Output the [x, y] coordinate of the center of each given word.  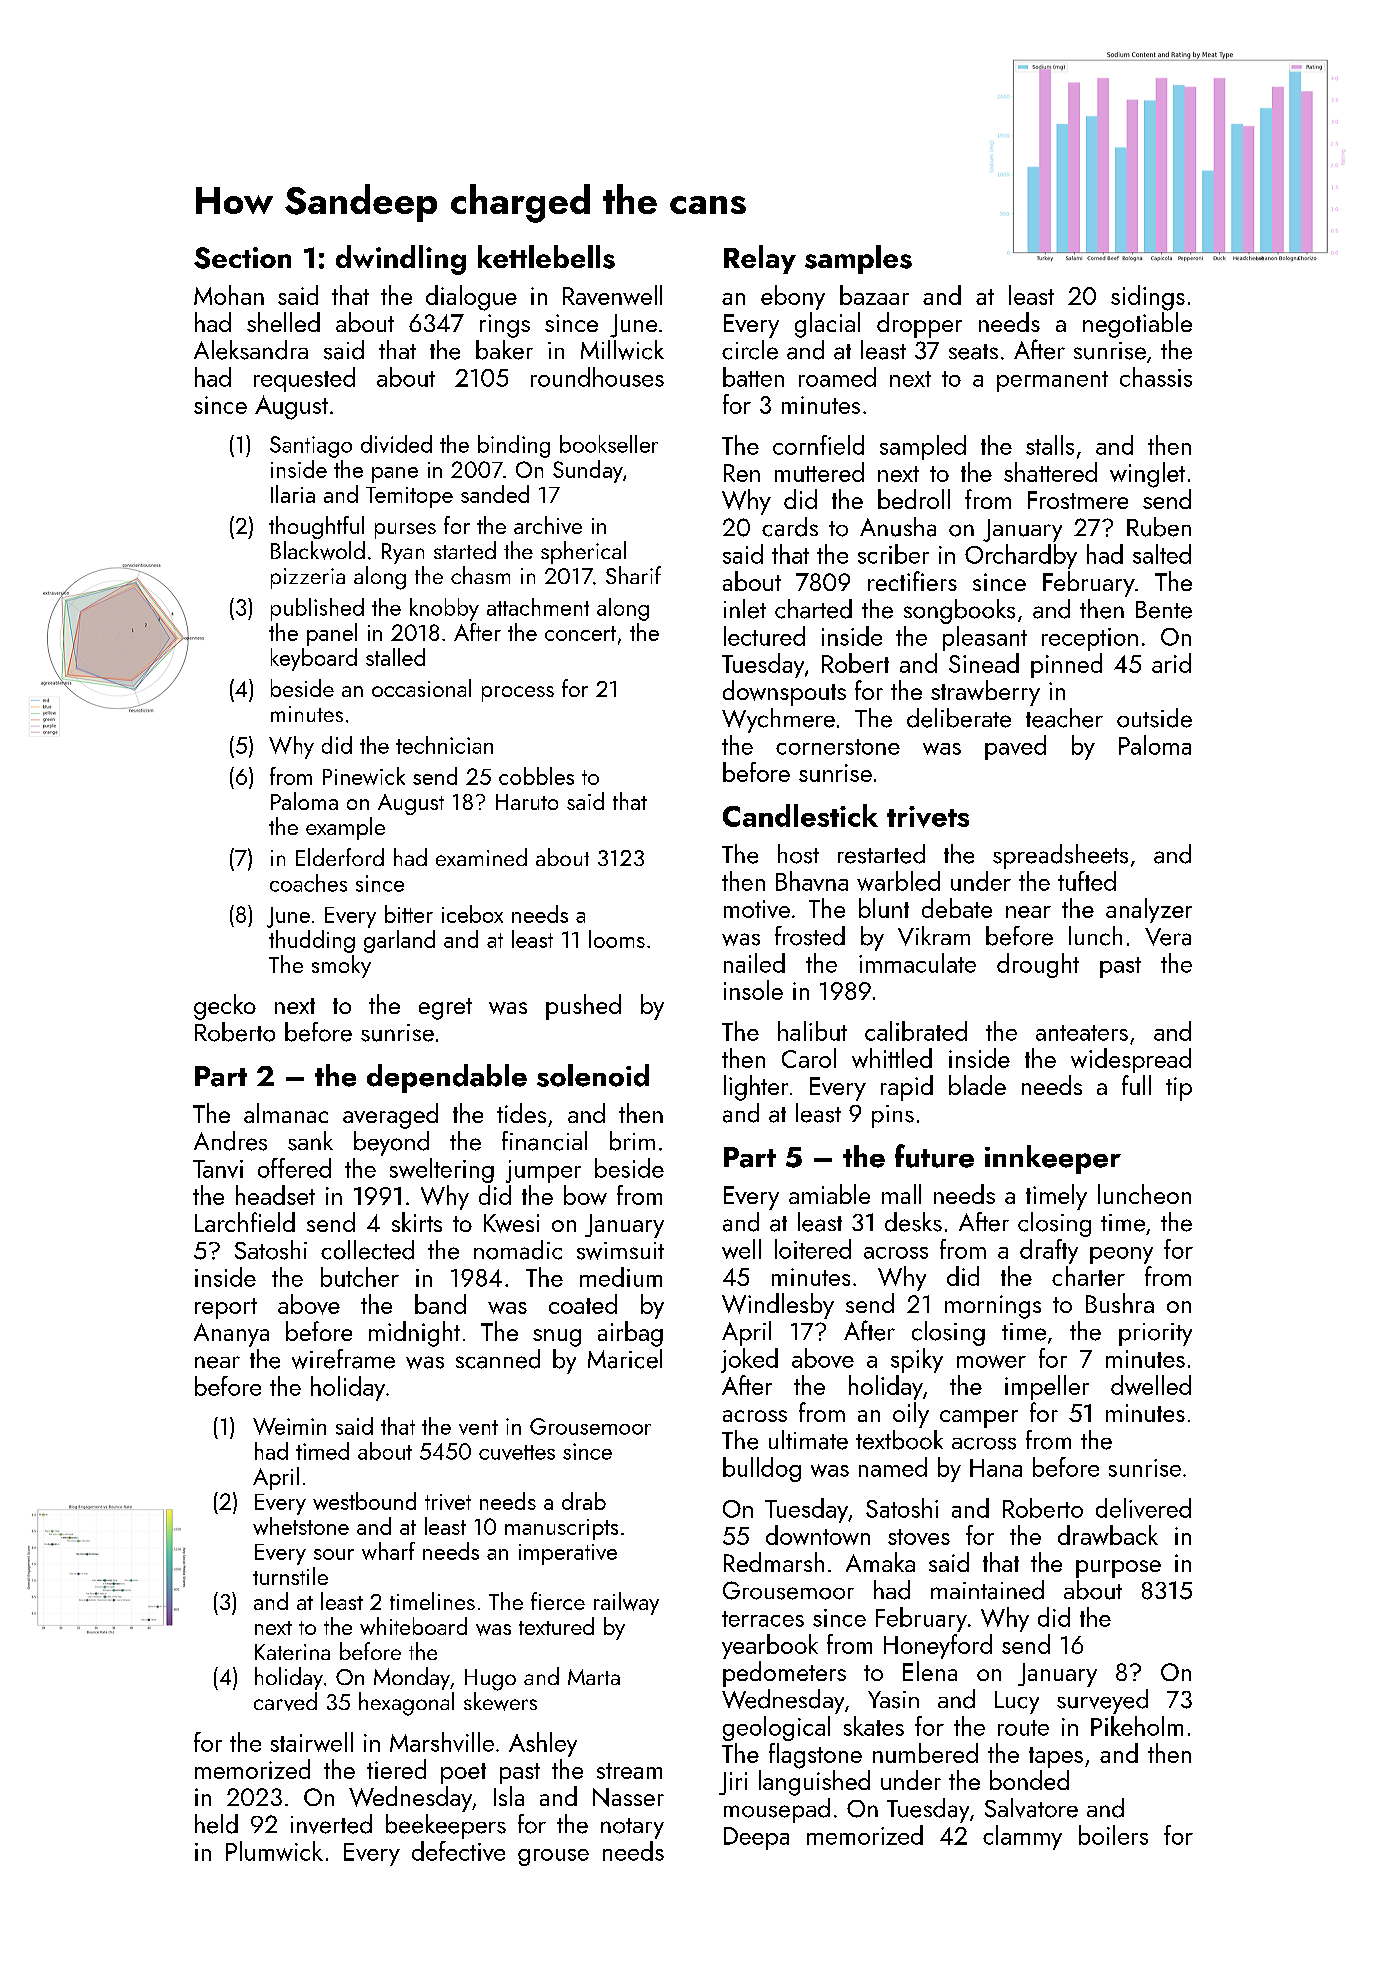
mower [991, 1361]
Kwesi [511, 1223]
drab [584, 1501]
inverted [331, 1824]
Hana [996, 1468]
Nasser [628, 1797]
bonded [1029, 1780]
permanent [1052, 381]
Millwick [622, 350]
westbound [364, 1501]
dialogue [471, 298]
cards [790, 527]
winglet [1147, 475]
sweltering [442, 1170]
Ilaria [293, 494]
